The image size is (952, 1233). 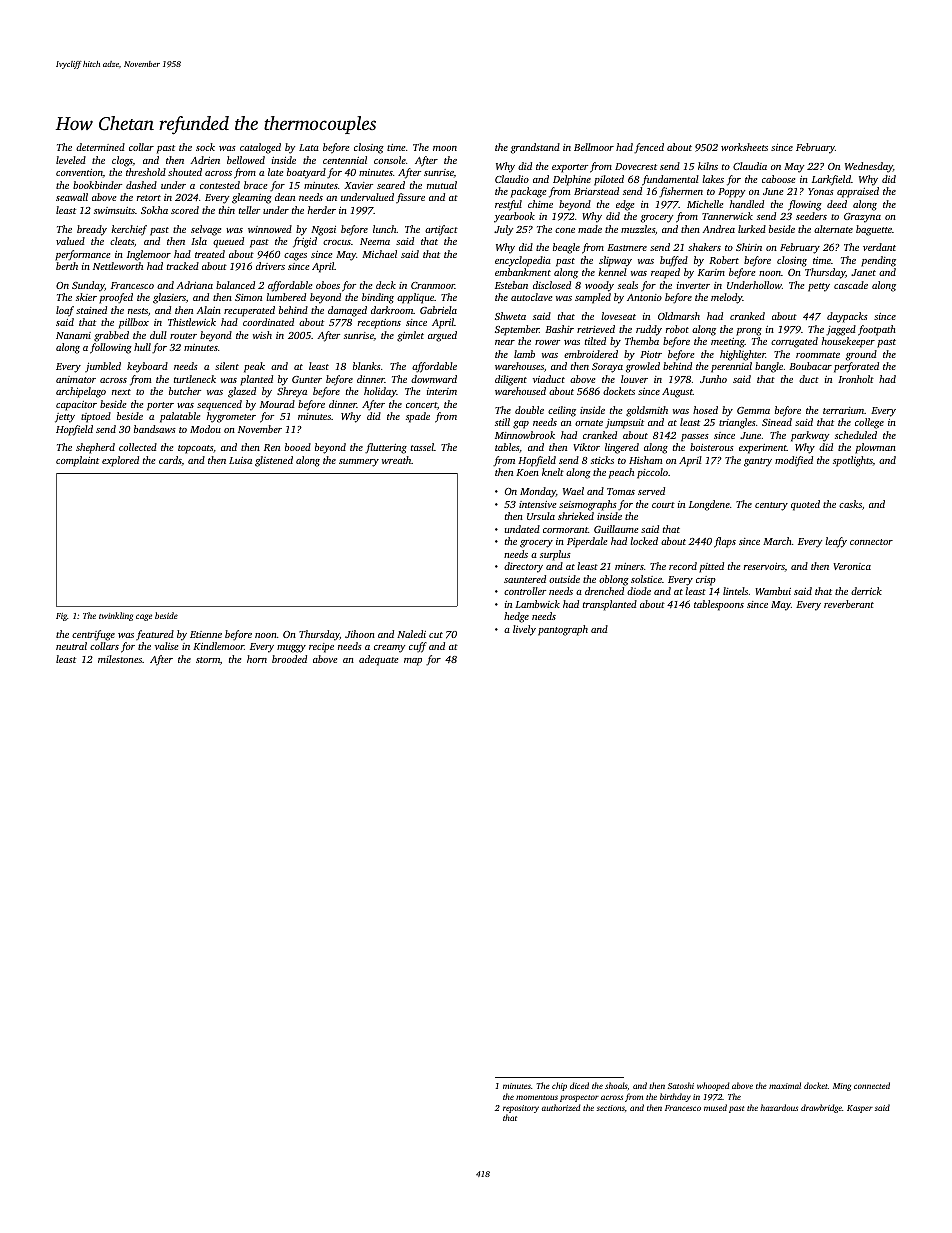 I want to click on sauntered, so click(x=525, y=579).
